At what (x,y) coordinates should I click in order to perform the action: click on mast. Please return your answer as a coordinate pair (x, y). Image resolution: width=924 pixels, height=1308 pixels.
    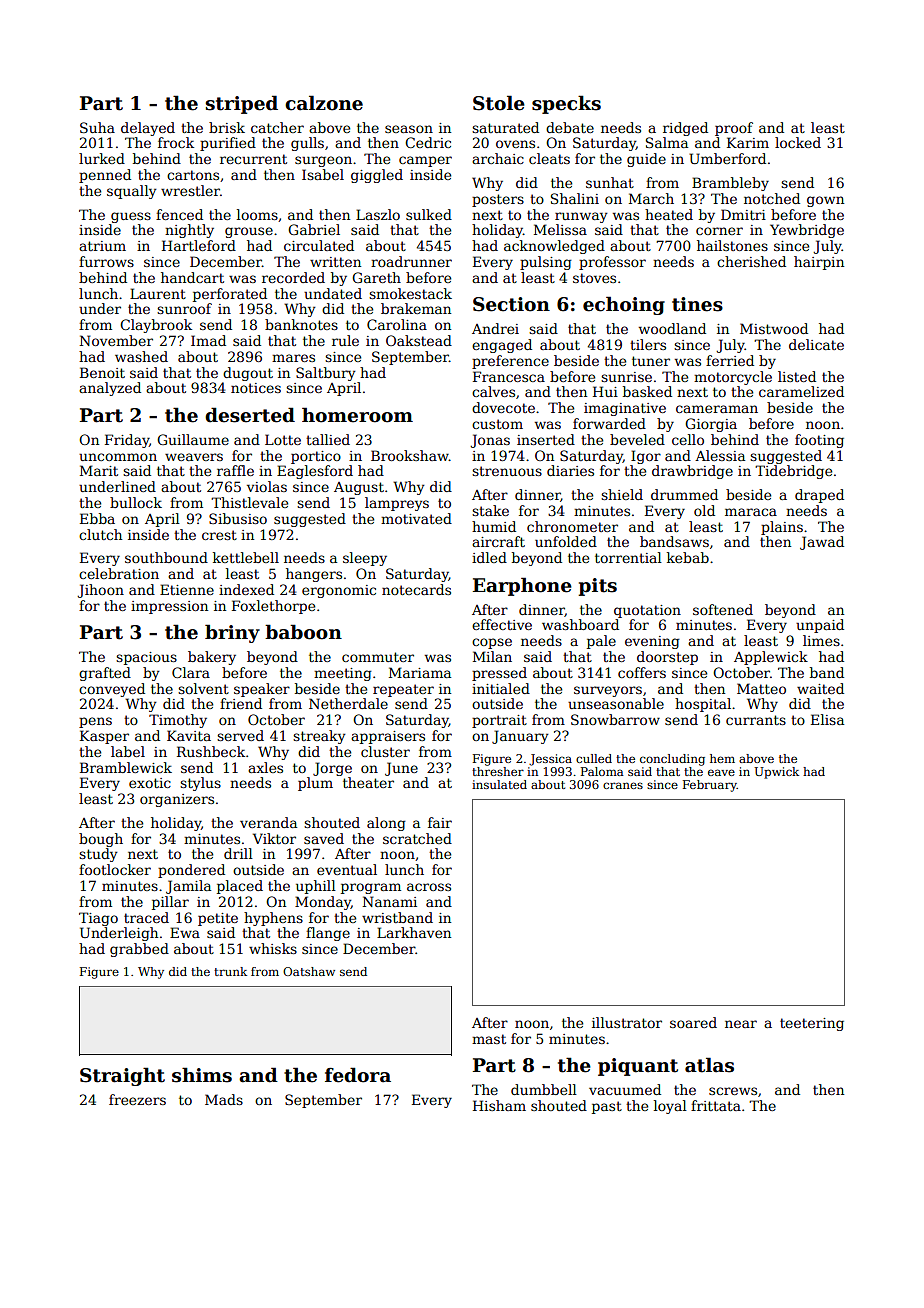
    Looking at the image, I should click on (489, 1039).
